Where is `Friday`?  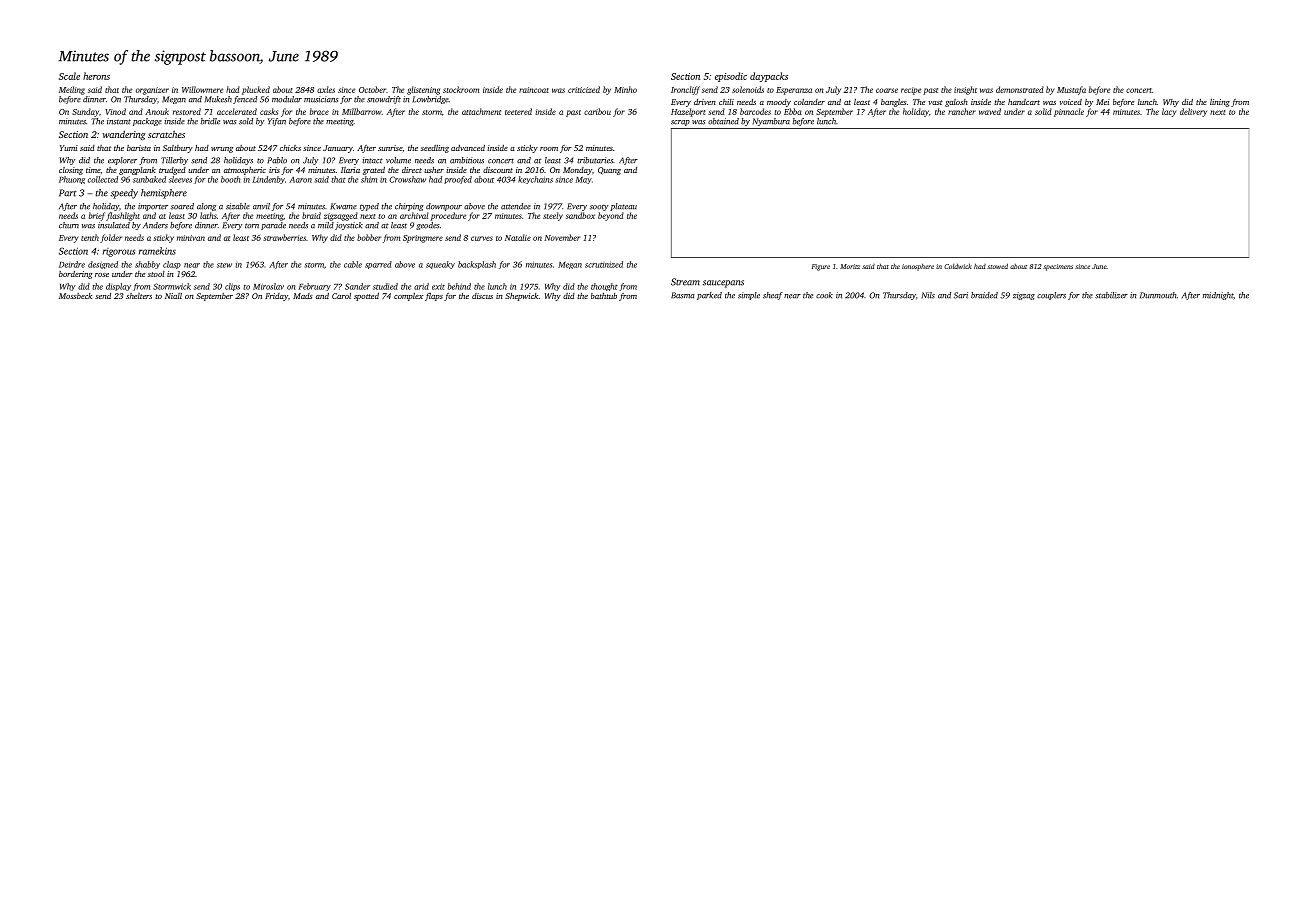 Friday is located at coordinates (276, 297).
